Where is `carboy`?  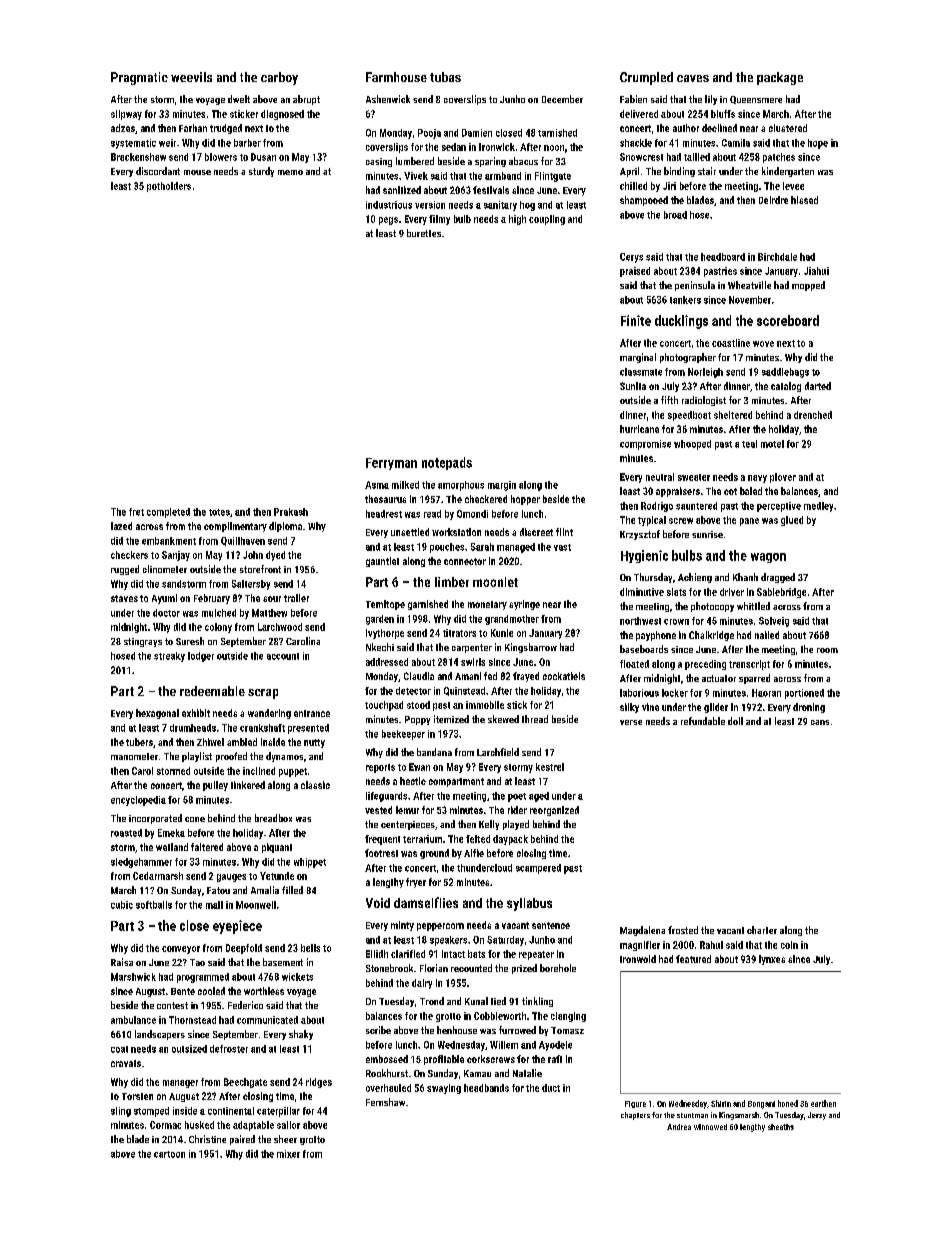
carboy is located at coordinates (279, 78).
